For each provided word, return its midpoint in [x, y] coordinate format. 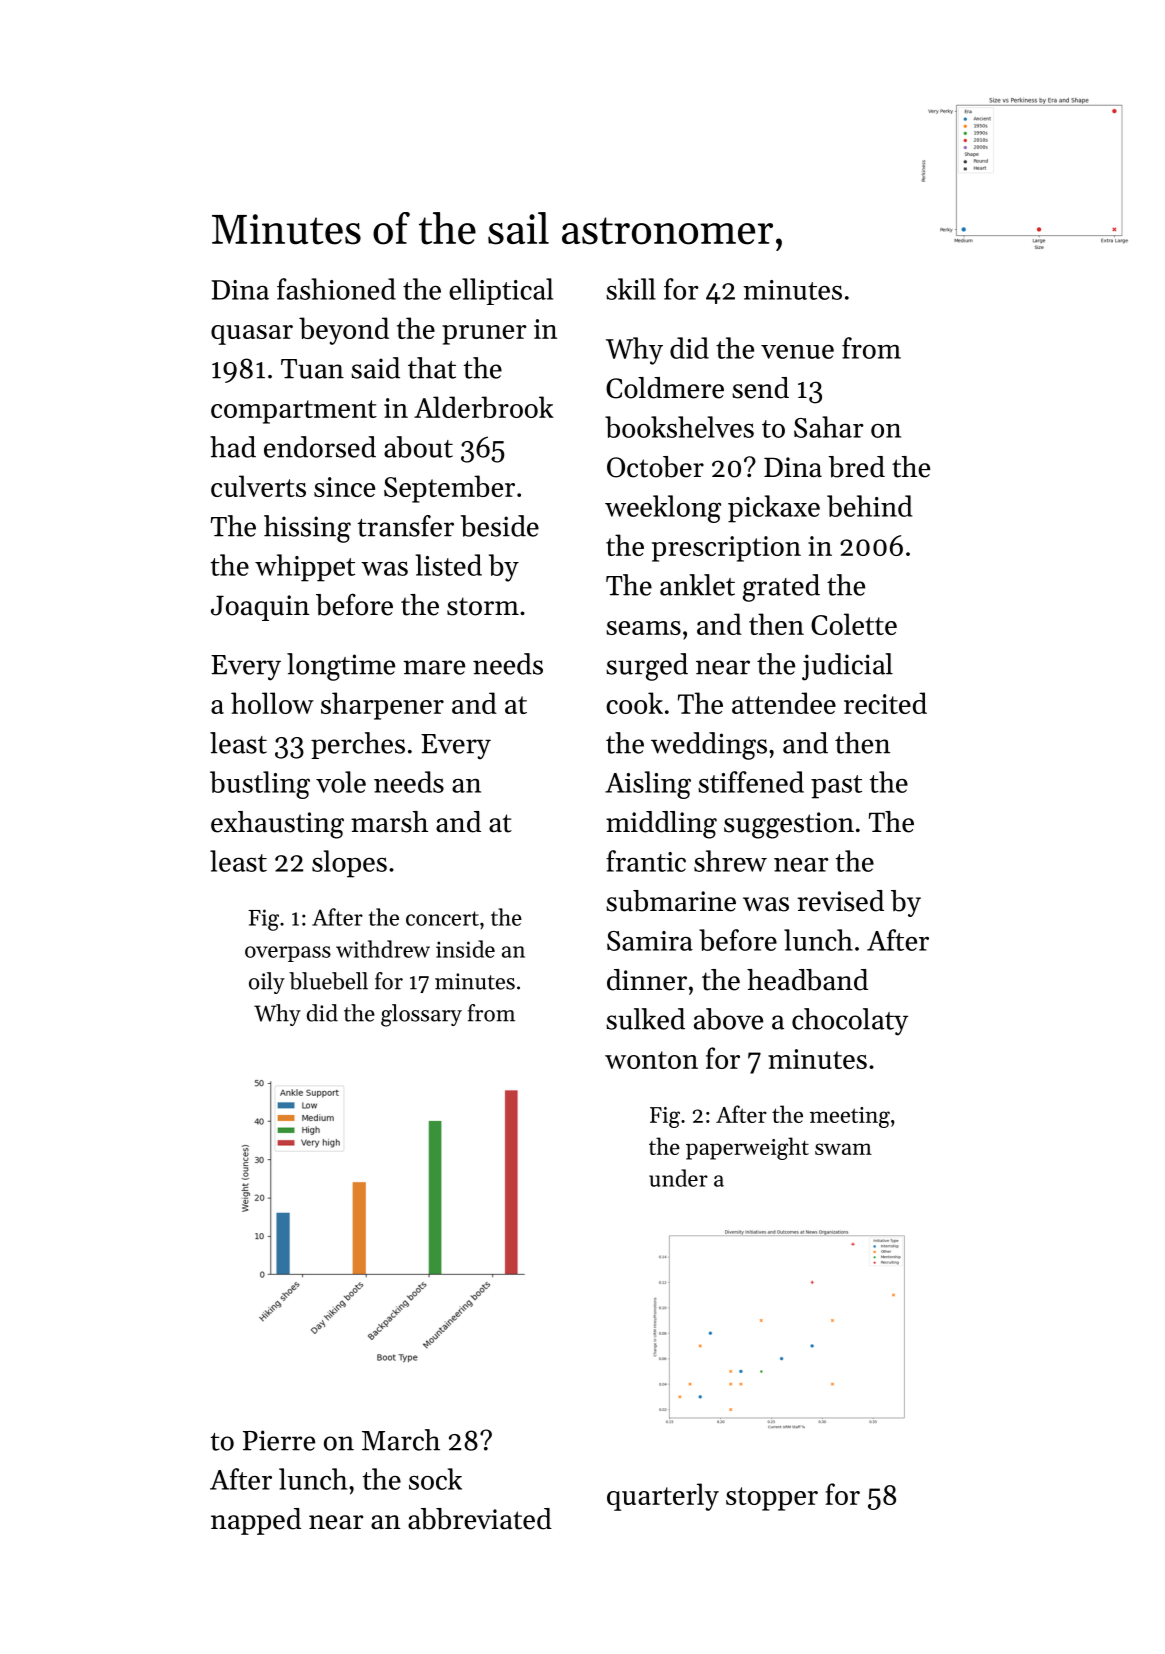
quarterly [663, 1497]
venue [797, 352]
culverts [258, 486]
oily [267, 983]
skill [631, 289]
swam [843, 1149]
